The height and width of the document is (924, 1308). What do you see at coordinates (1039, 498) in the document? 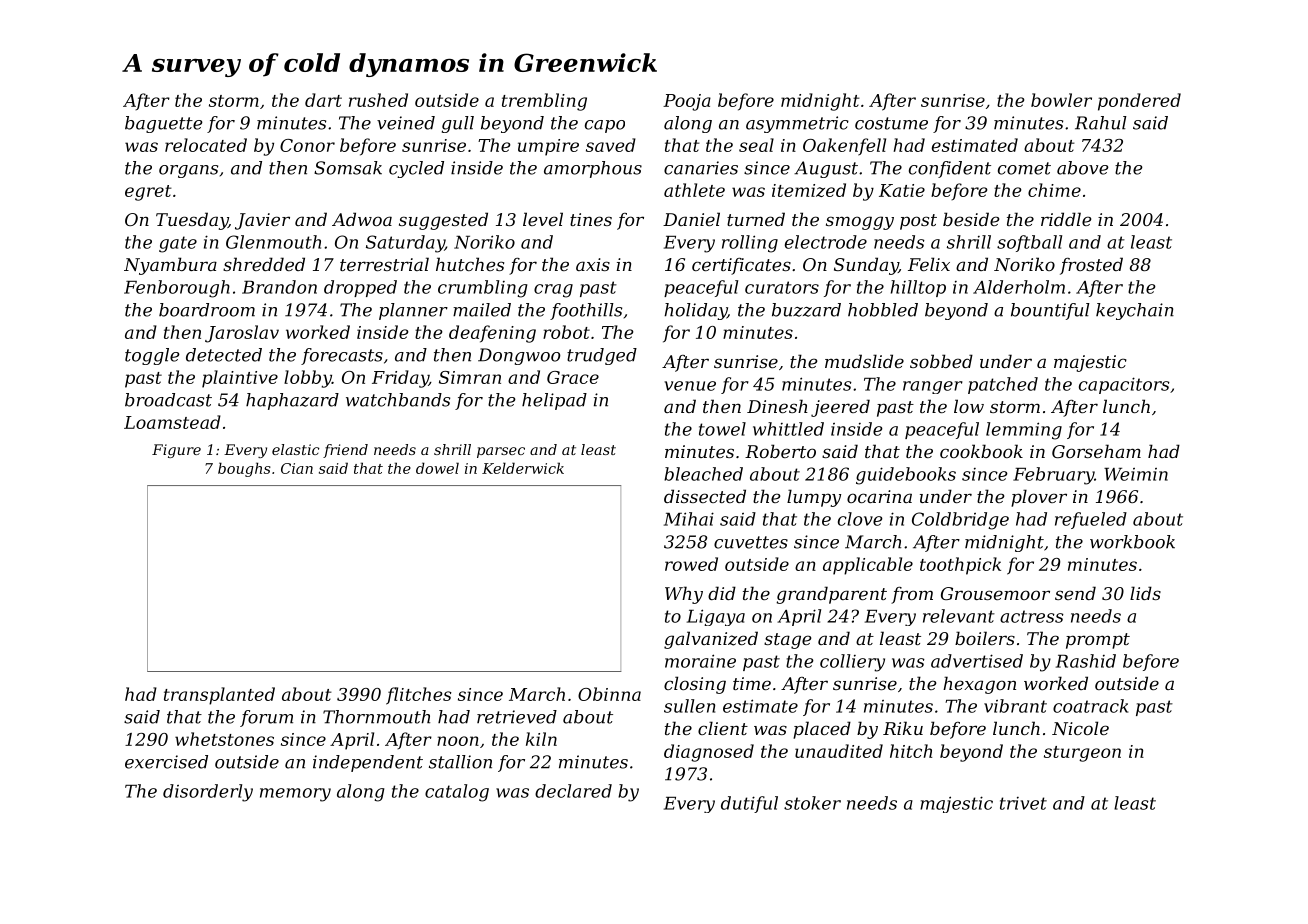
I see `plover` at bounding box center [1039, 498].
